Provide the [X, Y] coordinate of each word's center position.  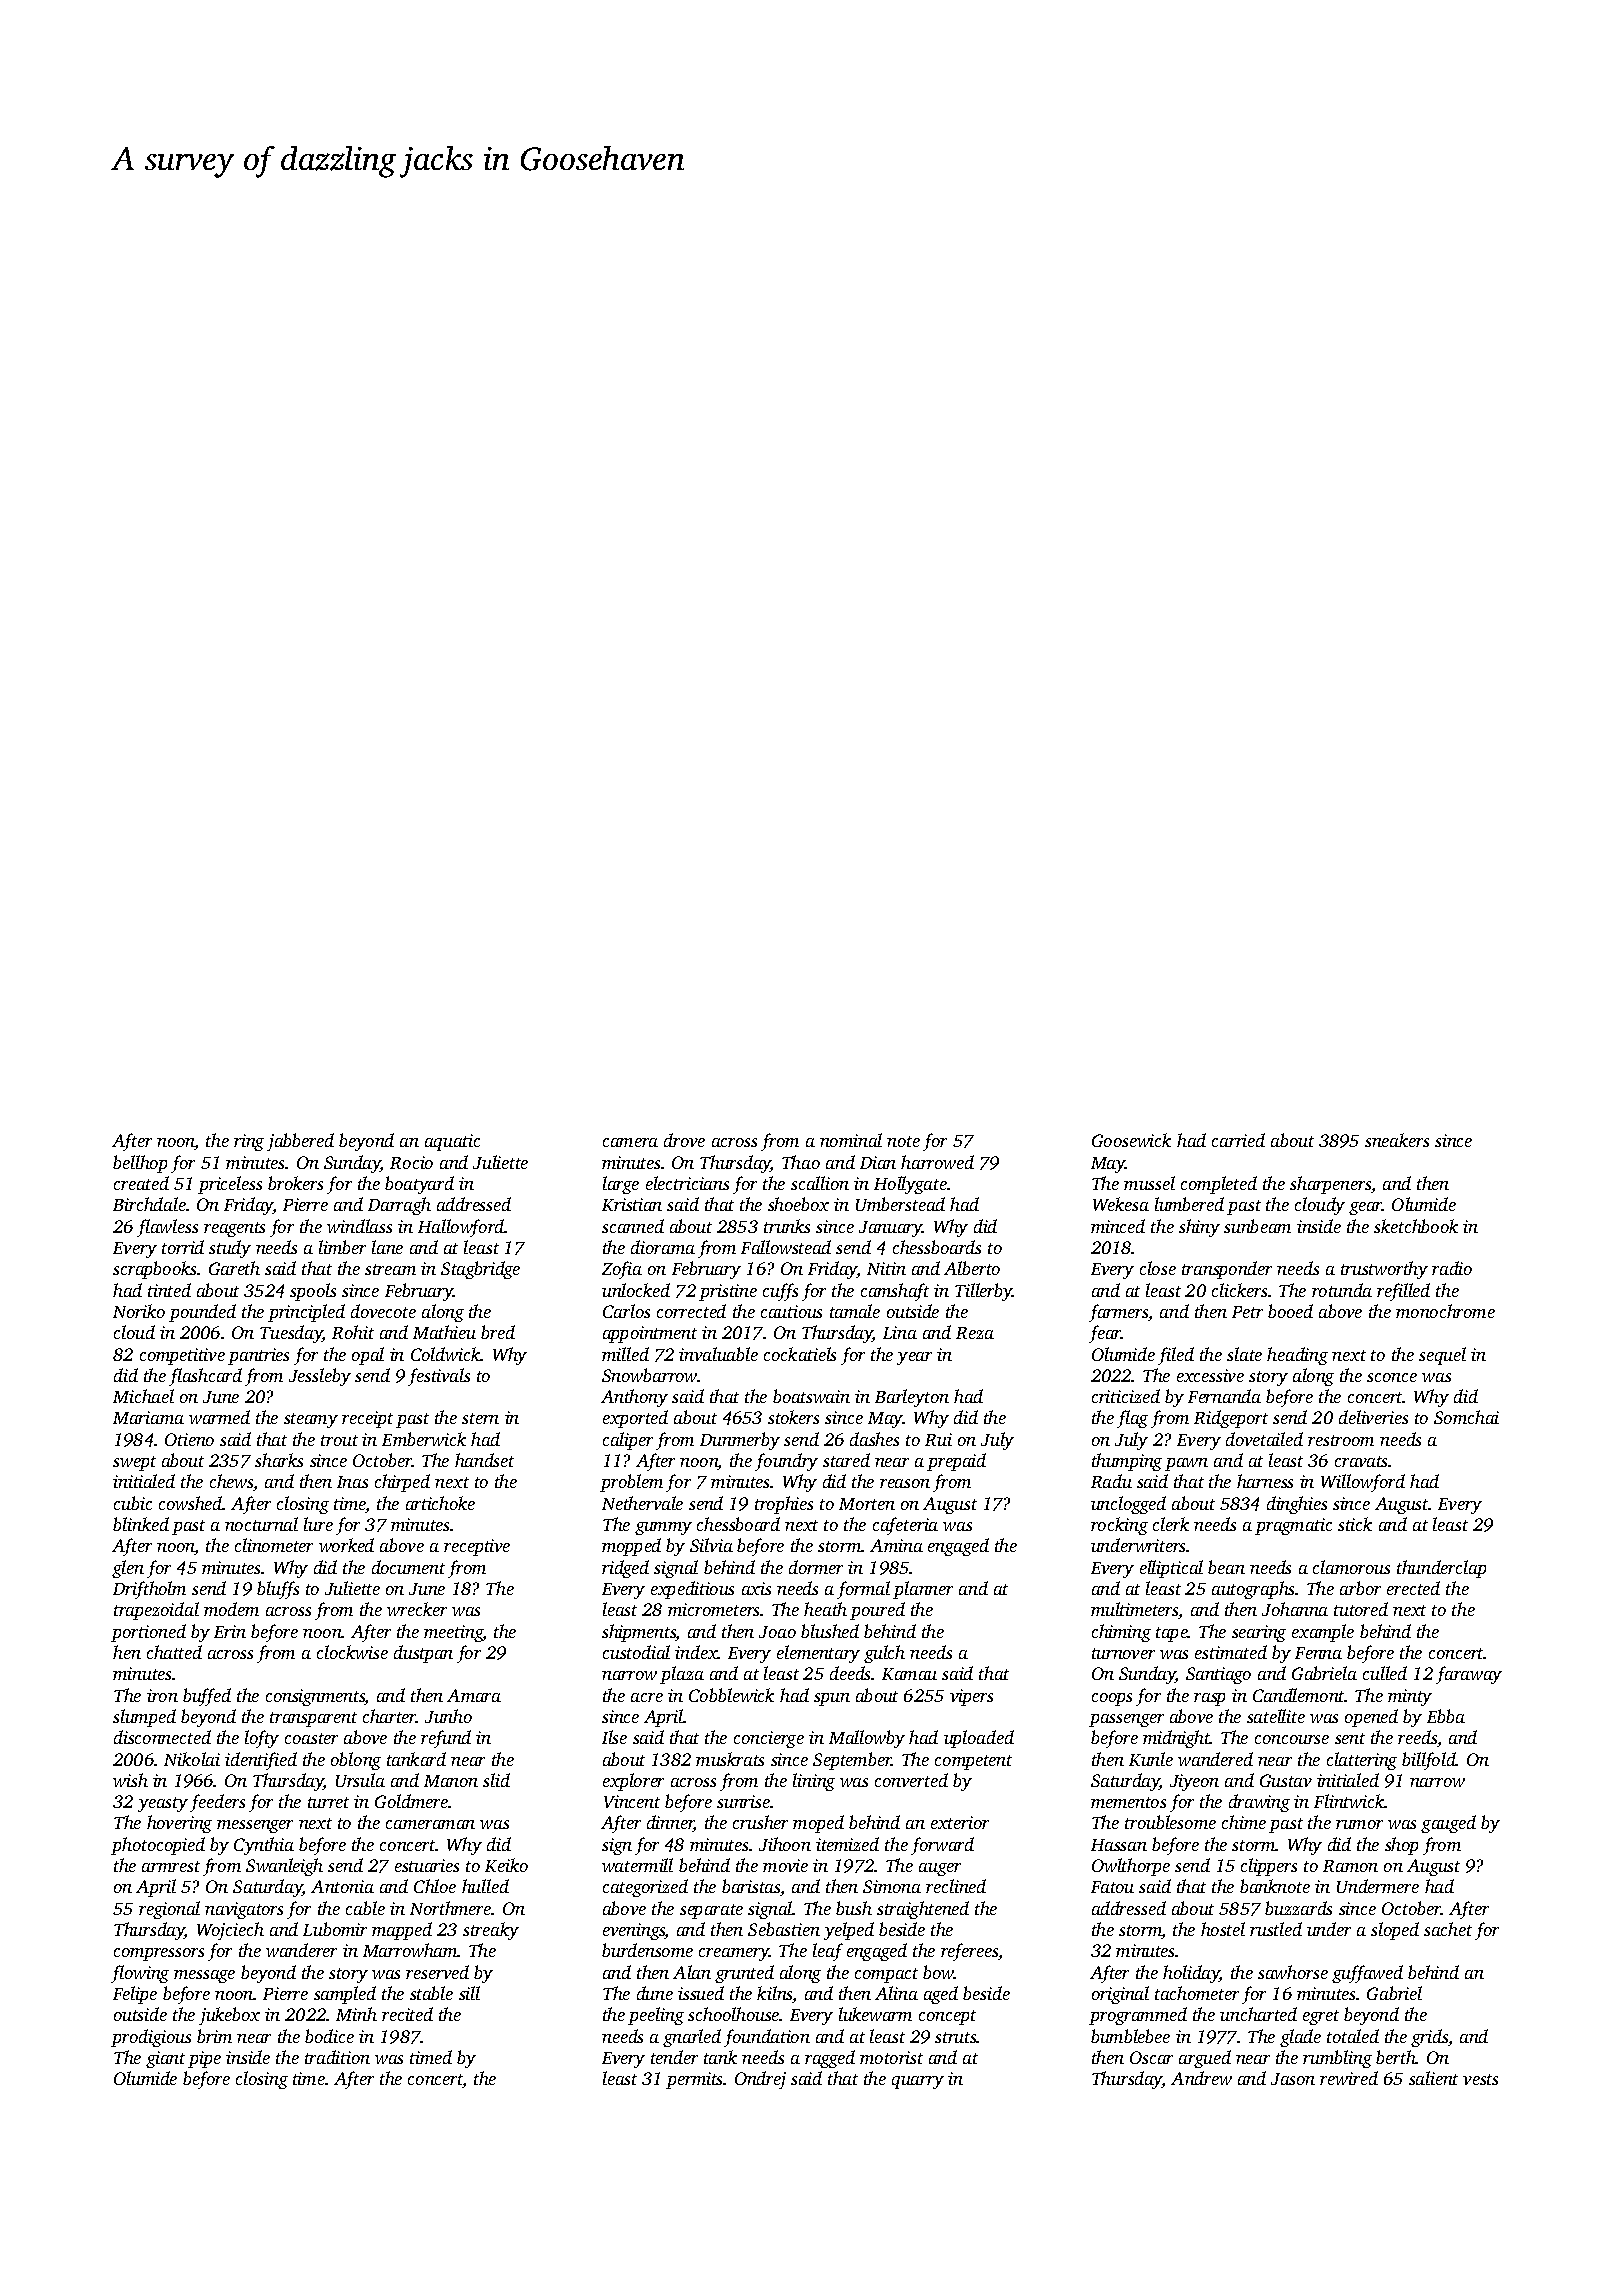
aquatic [452, 1142]
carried [1238, 1140]
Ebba [1446, 1716]
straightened [923, 1910]
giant [165, 2059]
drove [684, 1140]
